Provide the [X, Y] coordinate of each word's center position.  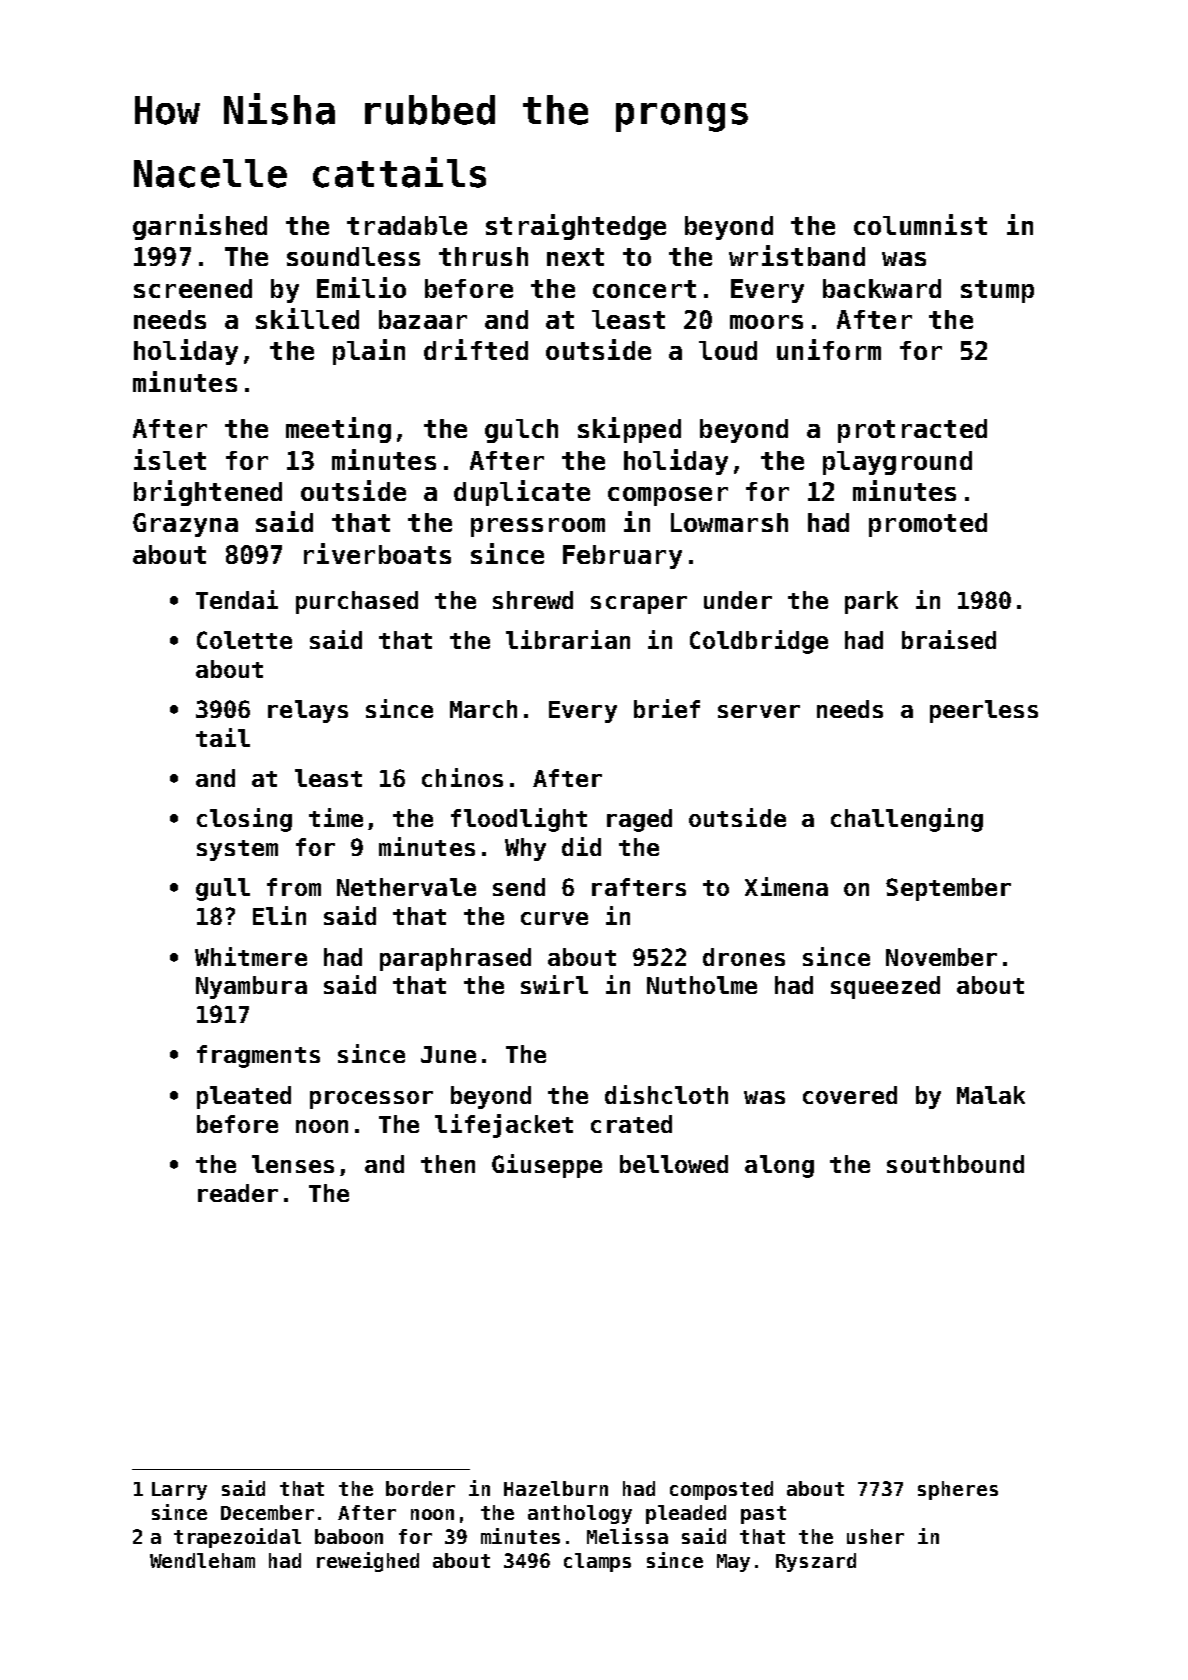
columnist [920, 224]
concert [644, 289]
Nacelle [210, 173]
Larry [179, 1491]
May [733, 1563]
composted [721, 1490]
